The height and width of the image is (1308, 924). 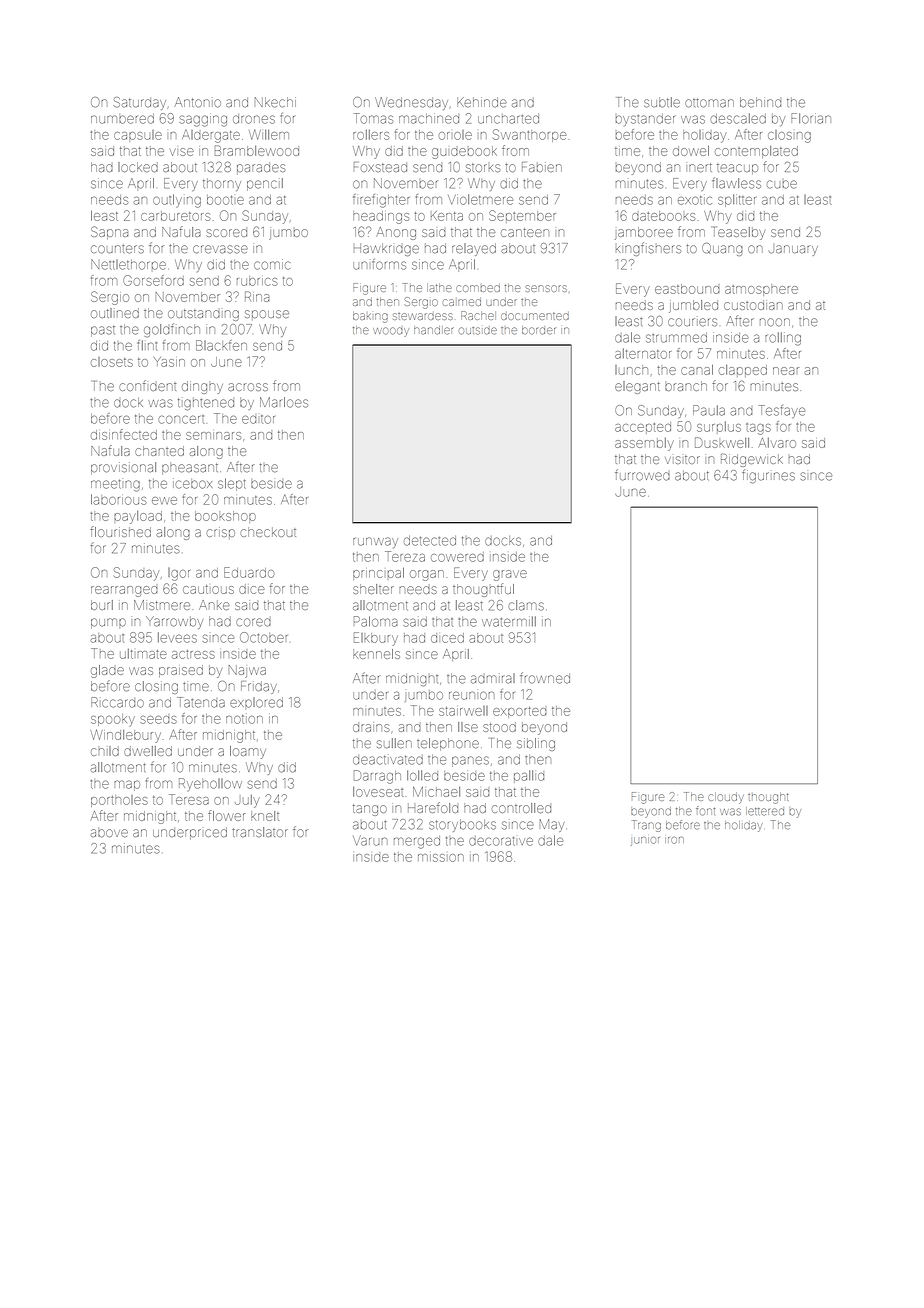 What do you see at coordinates (510, 575) in the image?
I see `grave` at bounding box center [510, 575].
